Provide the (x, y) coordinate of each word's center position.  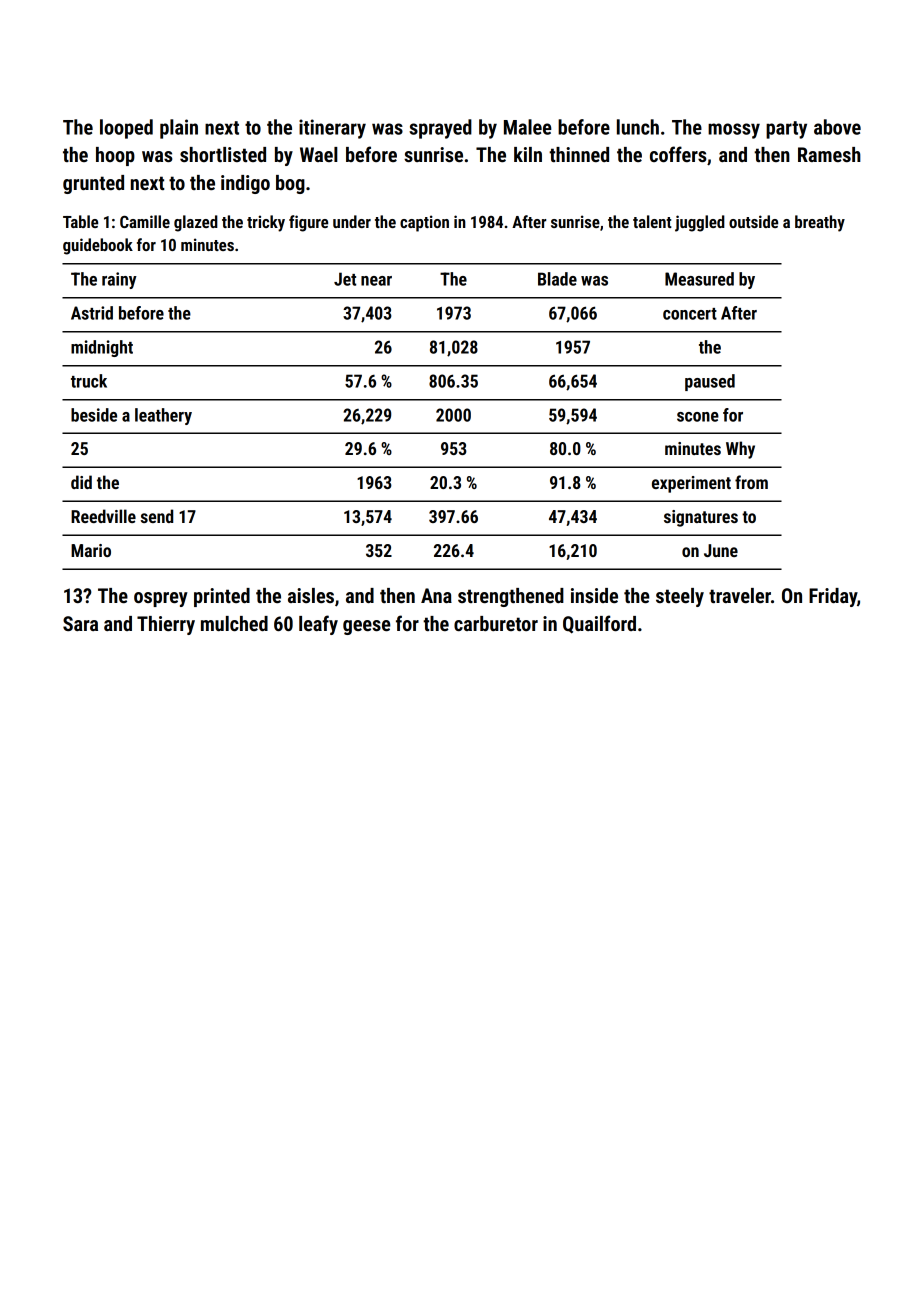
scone (698, 417)
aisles (311, 595)
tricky (266, 223)
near (376, 281)
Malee (528, 127)
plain (179, 129)
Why (740, 450)
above (837, 127)
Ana (436, 595)
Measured (699, 279)
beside (94, 415)
